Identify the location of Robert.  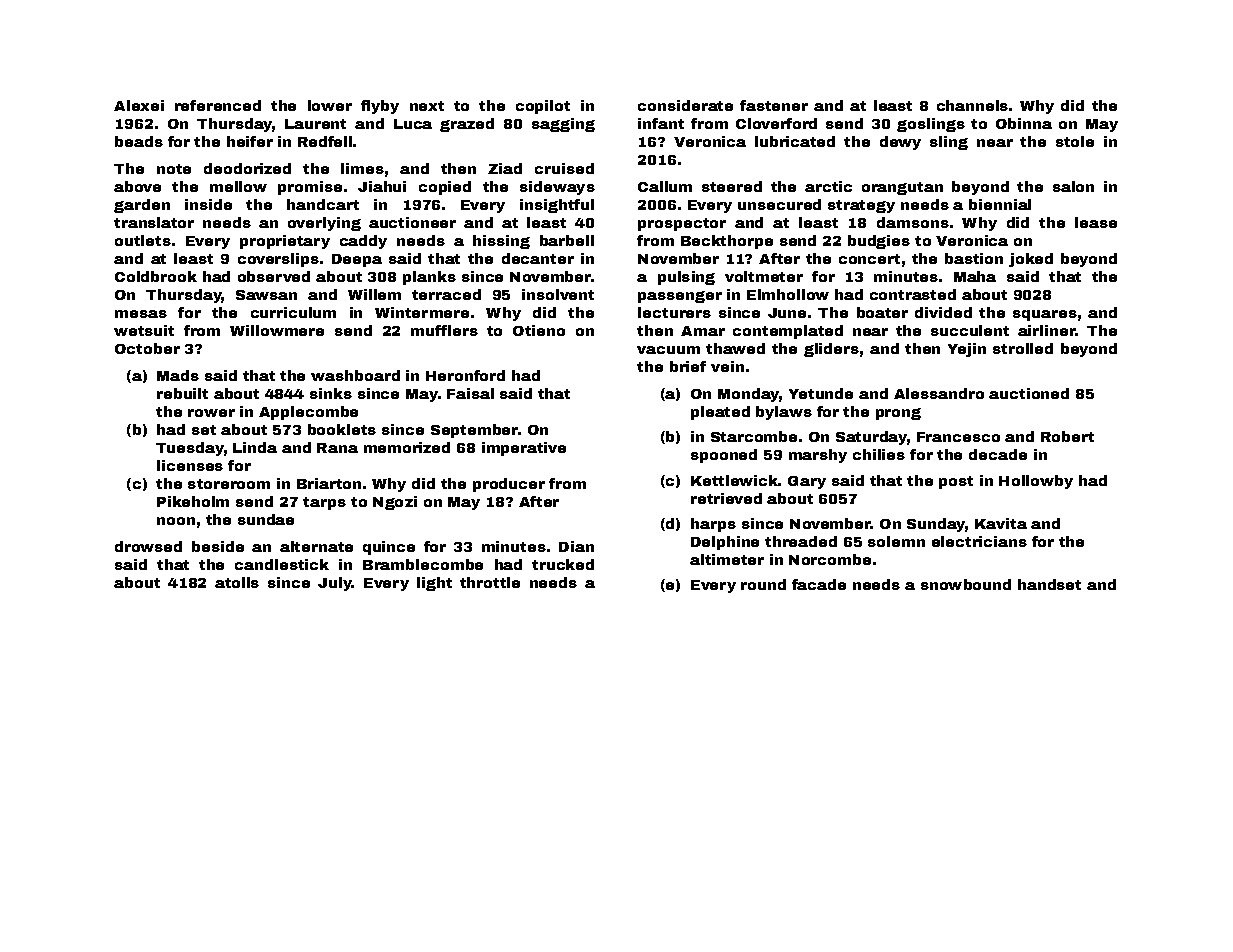
(1067, 436).
